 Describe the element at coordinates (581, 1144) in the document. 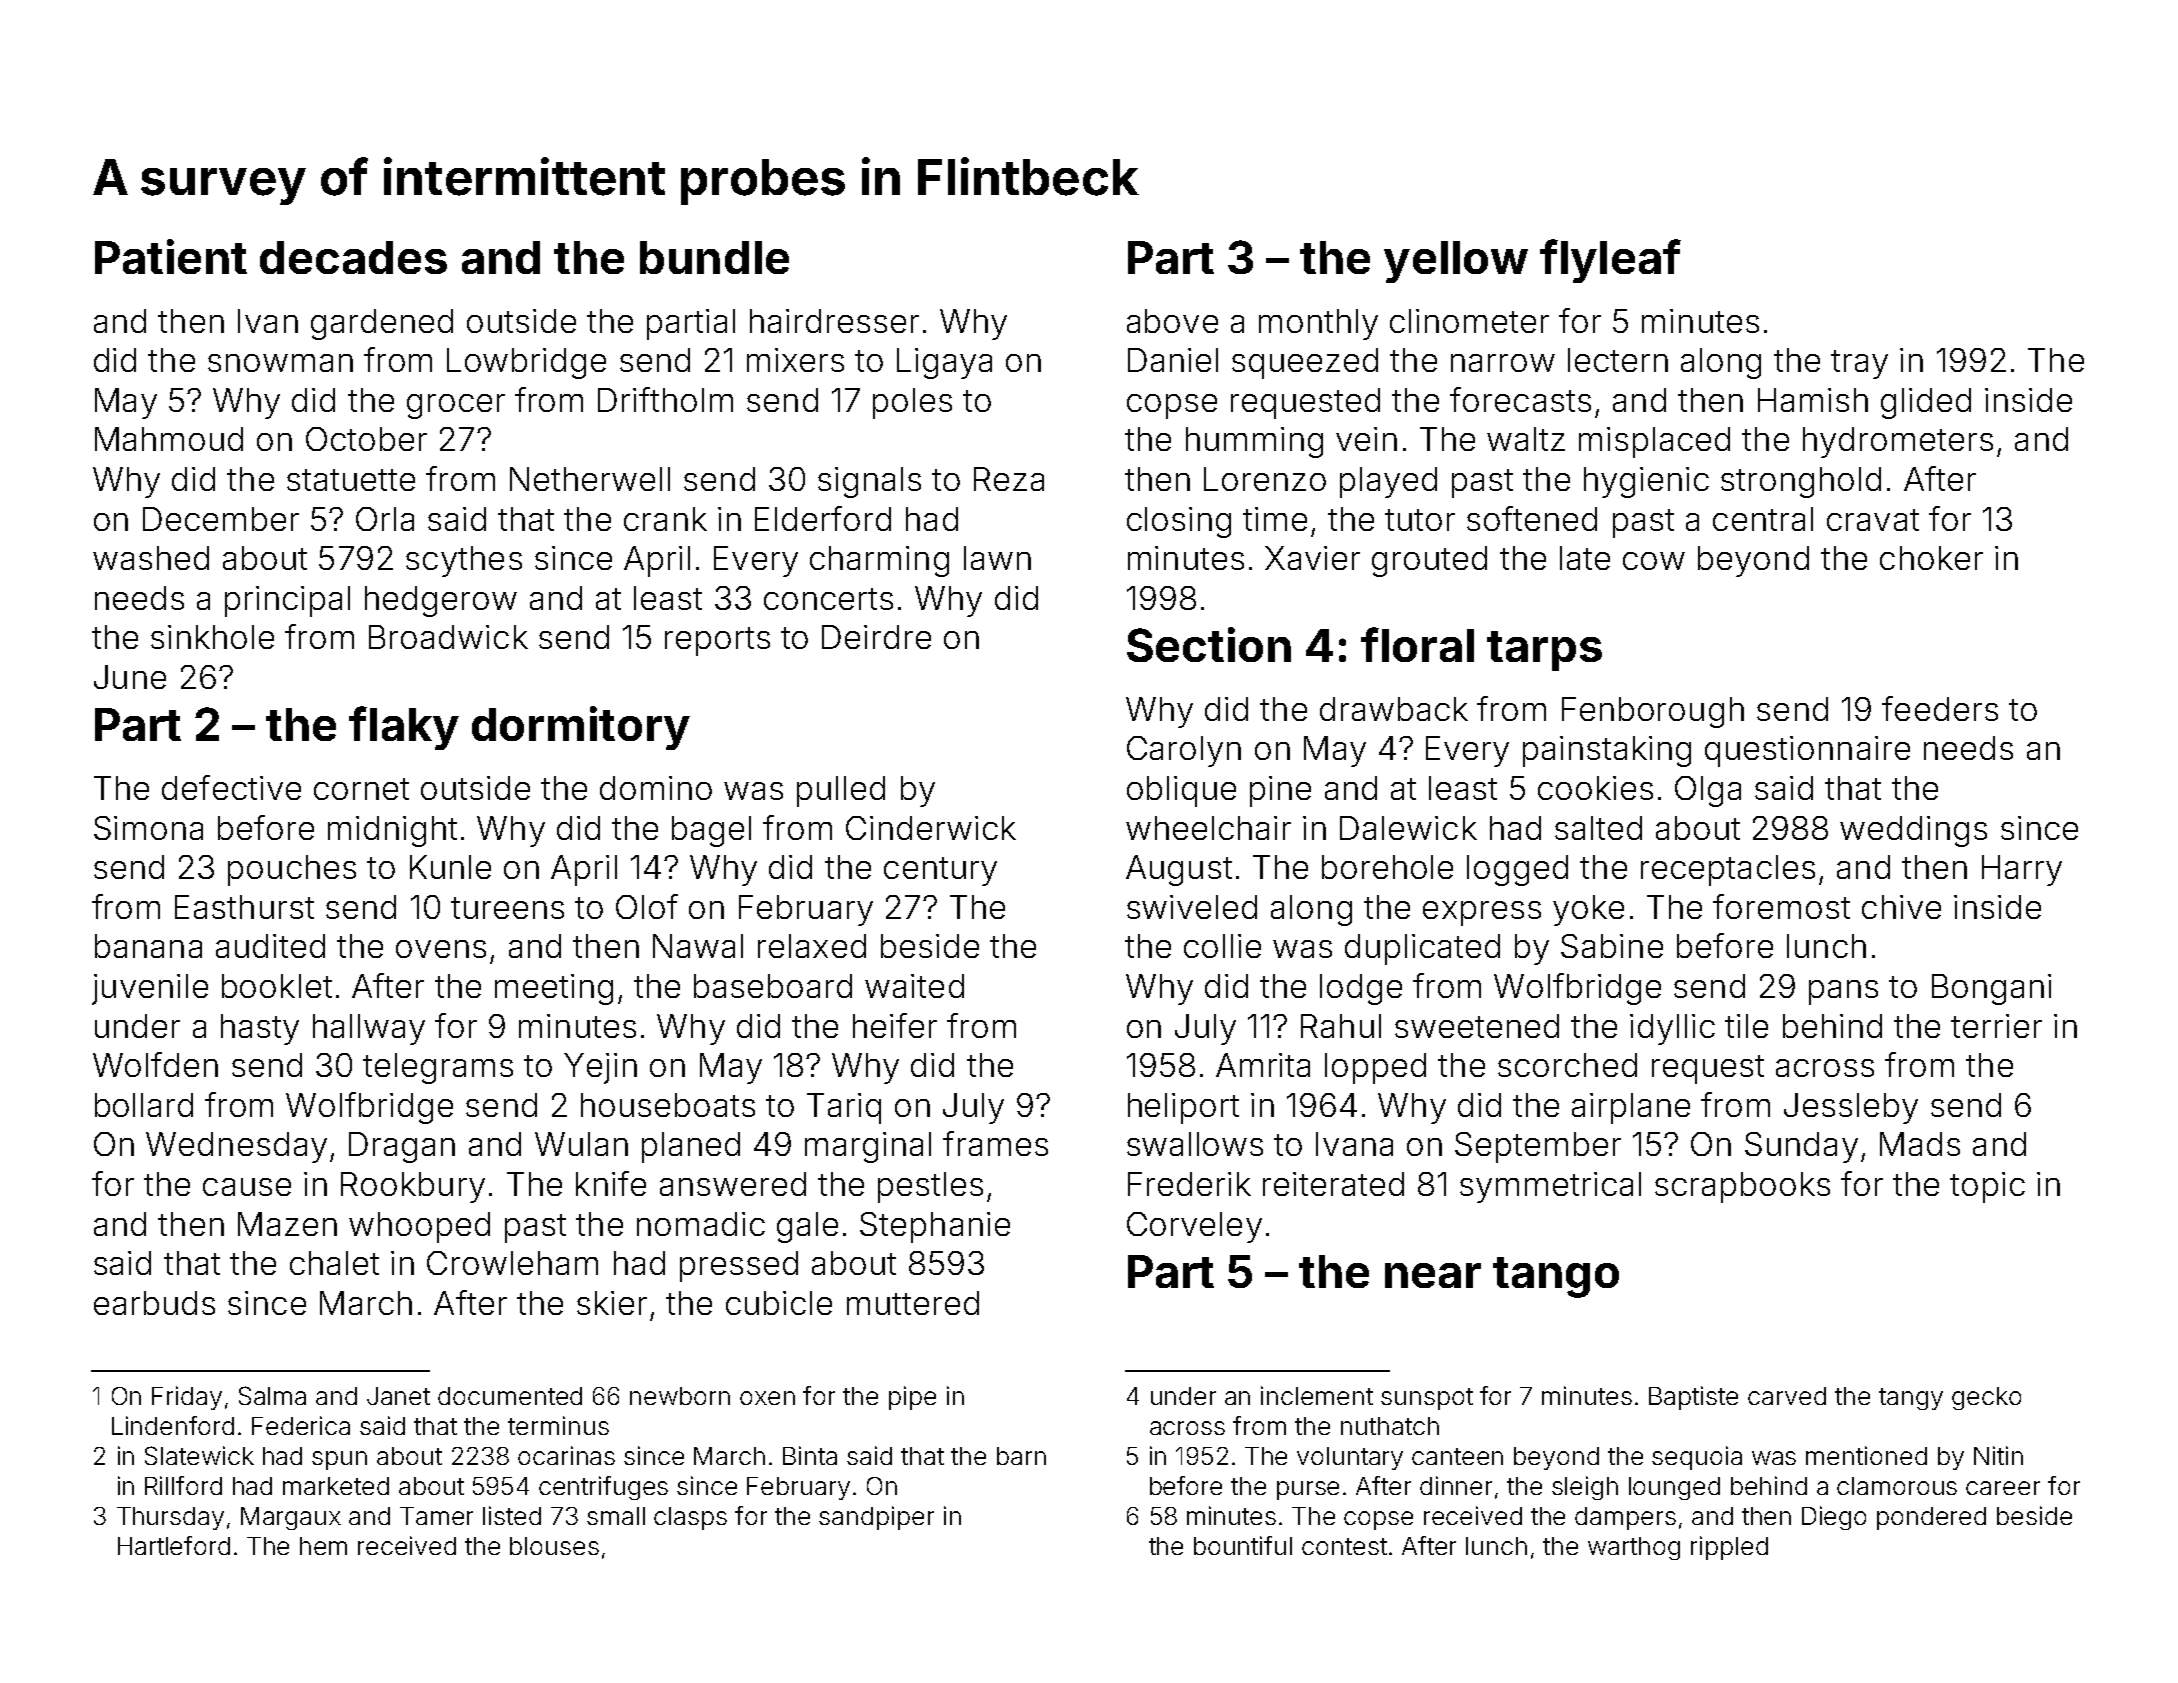

I see `Wulan` at that location.
